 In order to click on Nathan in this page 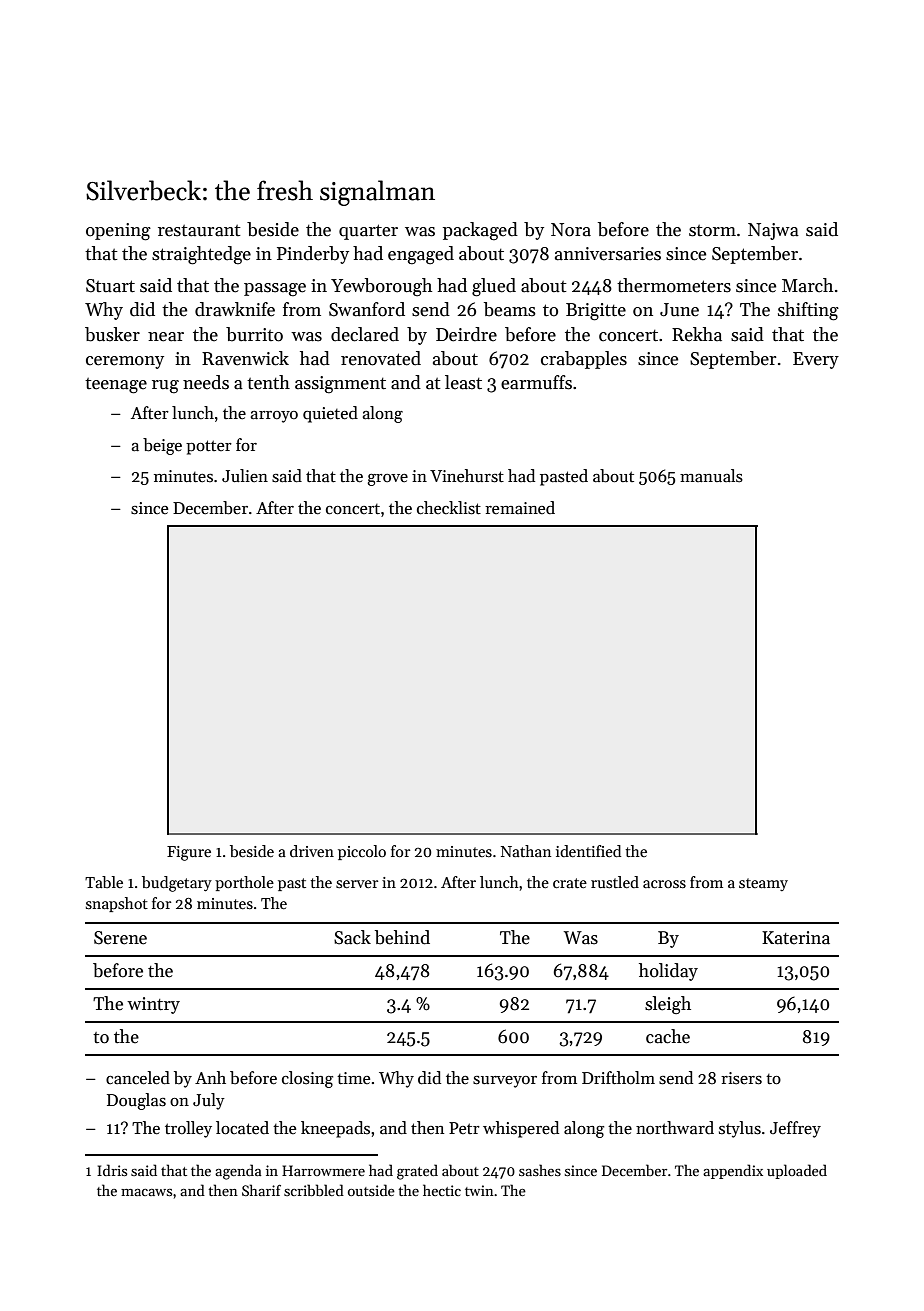, I will do `click(526, 851)`.
